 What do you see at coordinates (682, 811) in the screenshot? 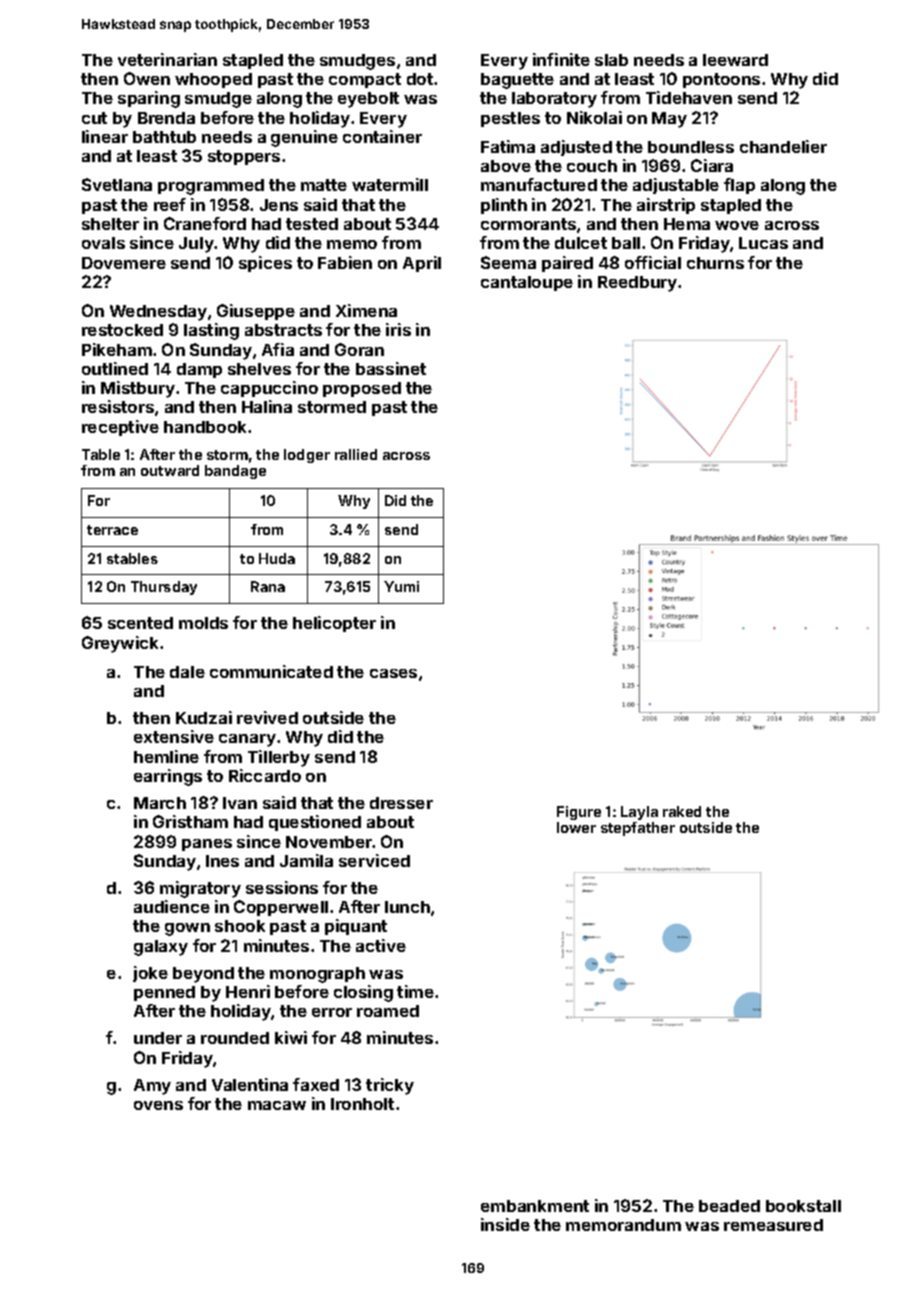
I see `raked` at bounding box center [682, 811].
